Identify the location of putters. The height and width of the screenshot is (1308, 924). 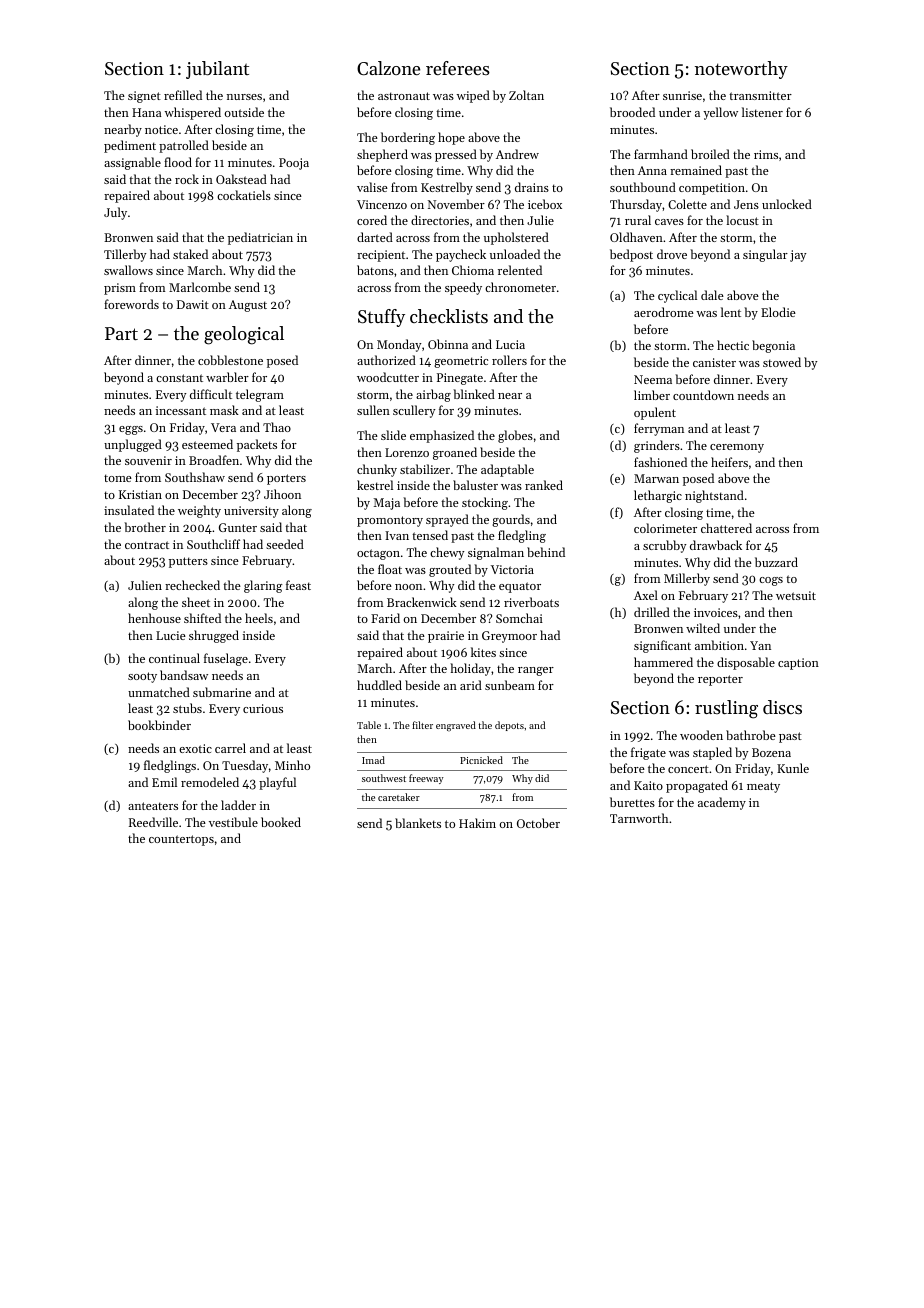
(188, 562).
